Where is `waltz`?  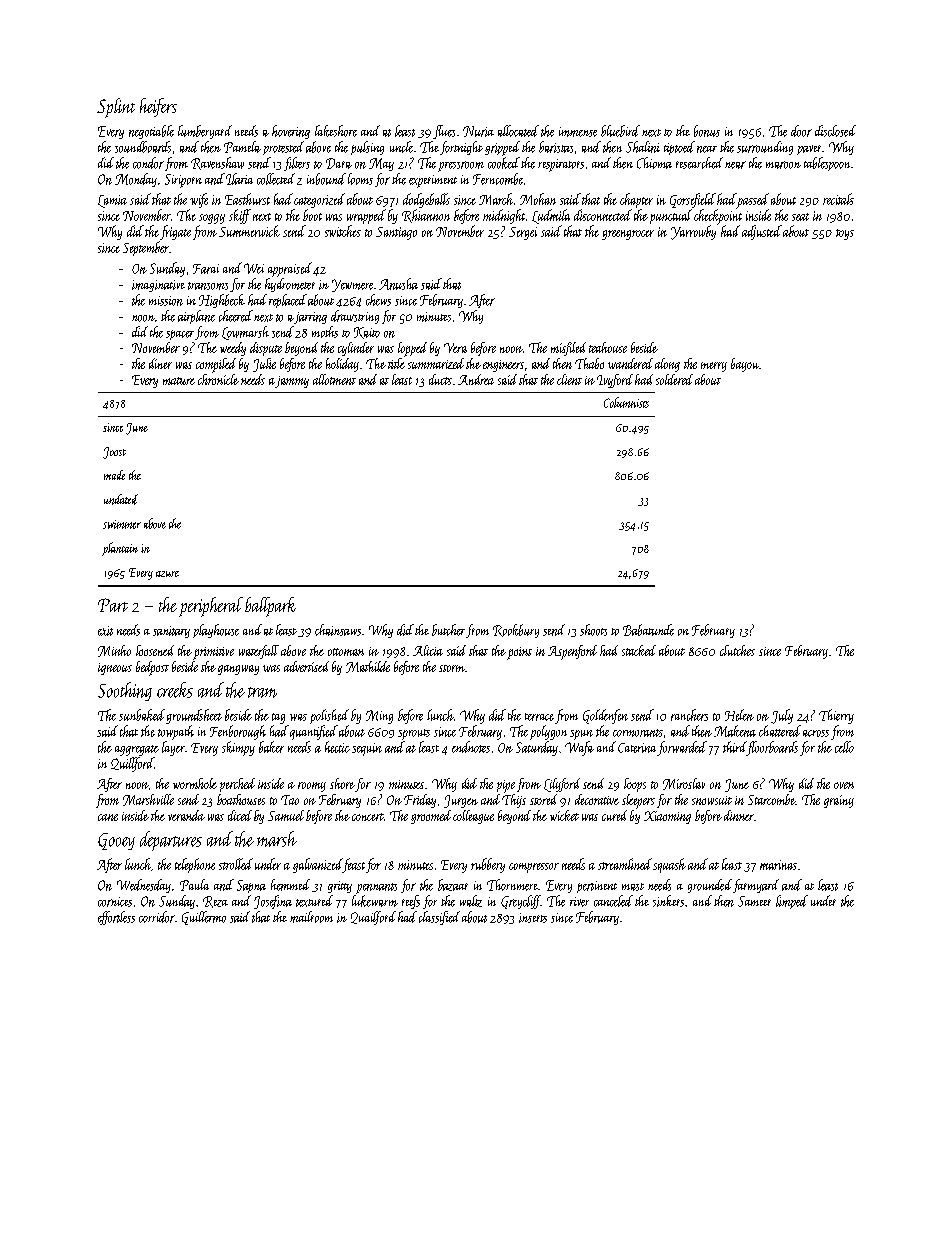 waltz is located at coordinates (471, 901).
